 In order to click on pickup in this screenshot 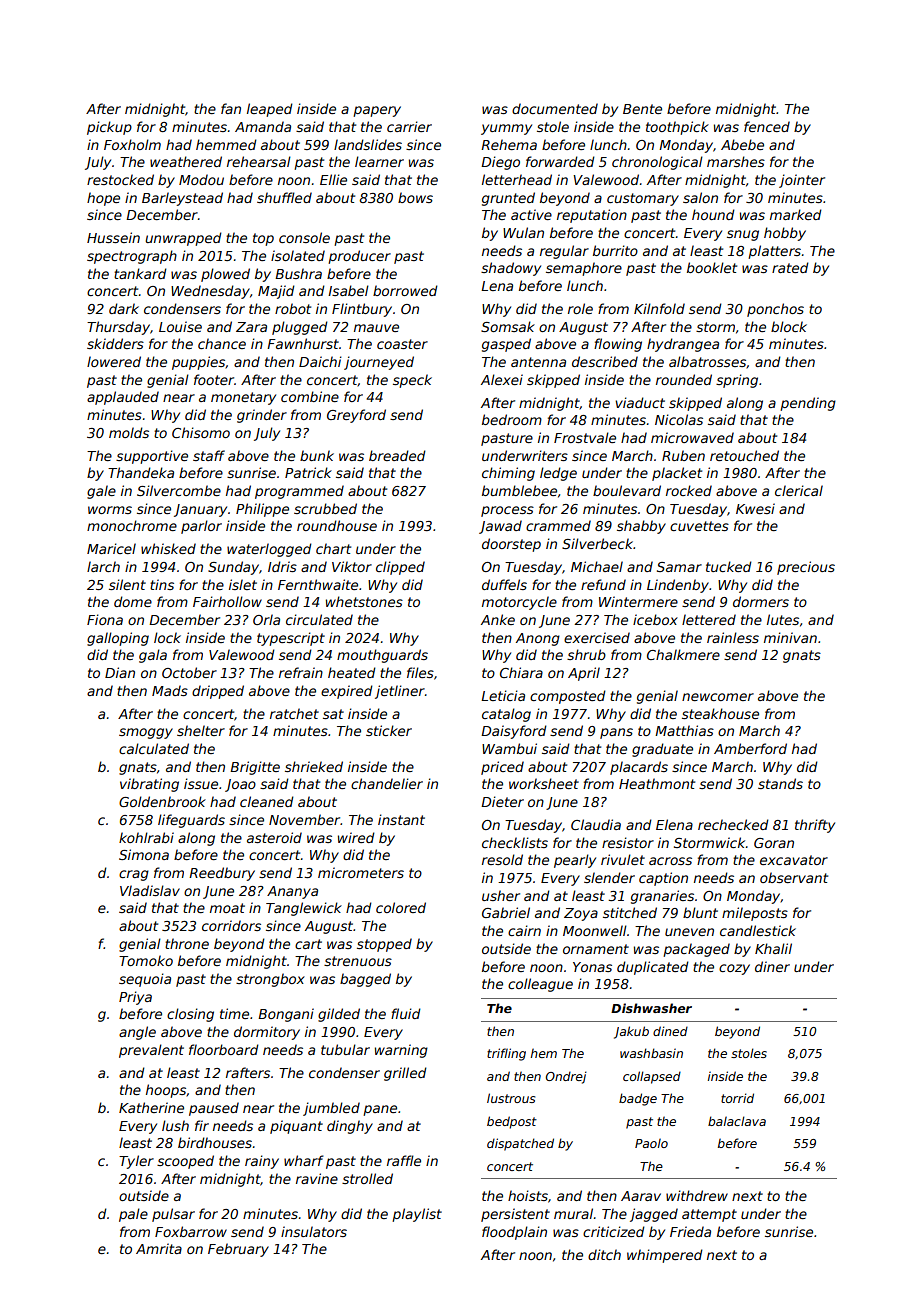, I will do `click(109, 128)`.
